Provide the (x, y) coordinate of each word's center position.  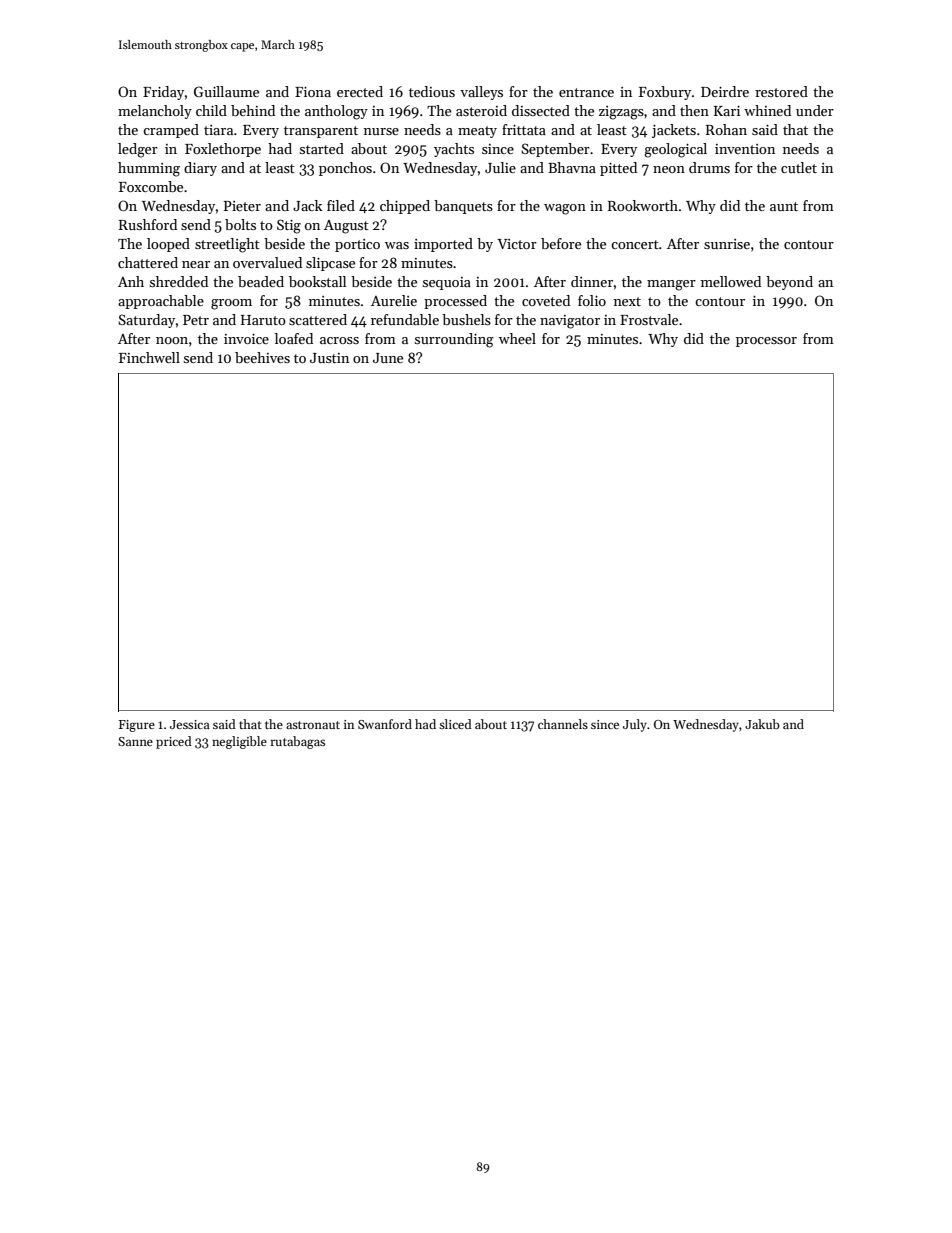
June (388, 358)
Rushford (148, 224)
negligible (239, 742)
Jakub (762, 724)
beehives (262, 357)
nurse (381, 131)
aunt (784, 206)
